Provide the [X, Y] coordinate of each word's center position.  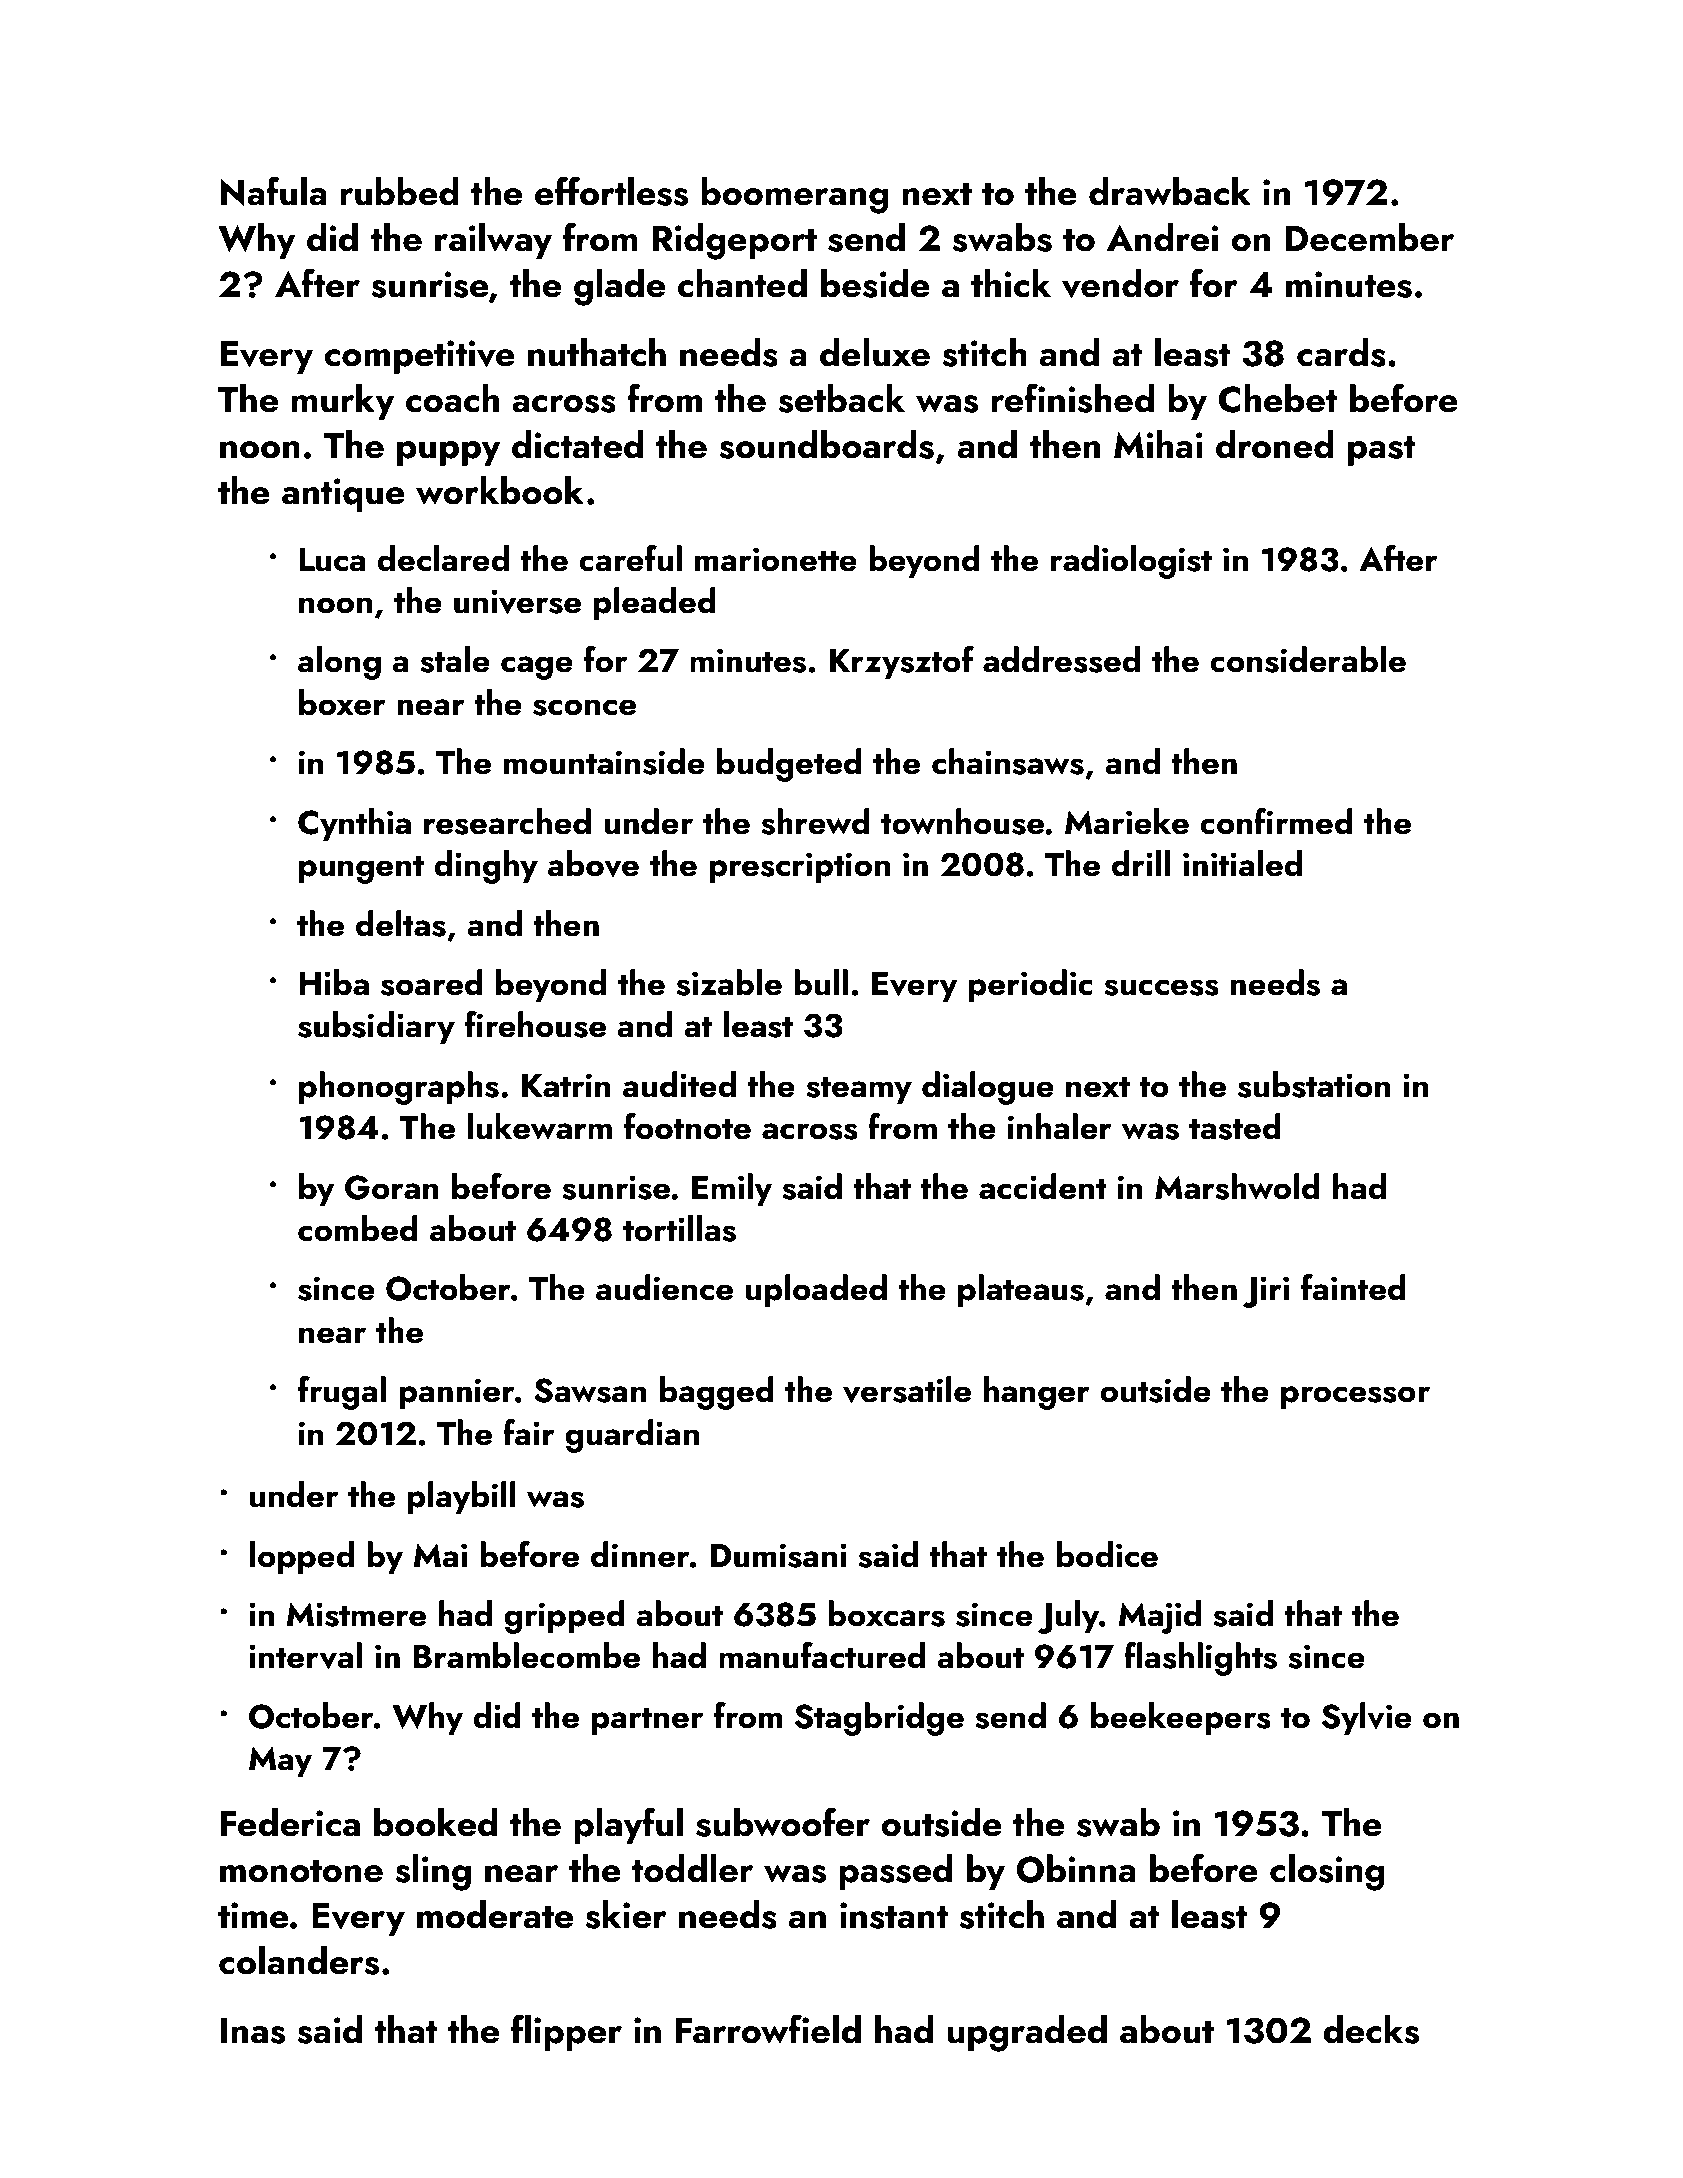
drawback [1170, 191]
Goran [392, 1187]
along [339, 663]
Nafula [273, 191]
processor [1355, 1398]
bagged [717, 1393]
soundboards [826, 444]
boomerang [794, 195]
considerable [1308, 659]
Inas [253, 2031]
